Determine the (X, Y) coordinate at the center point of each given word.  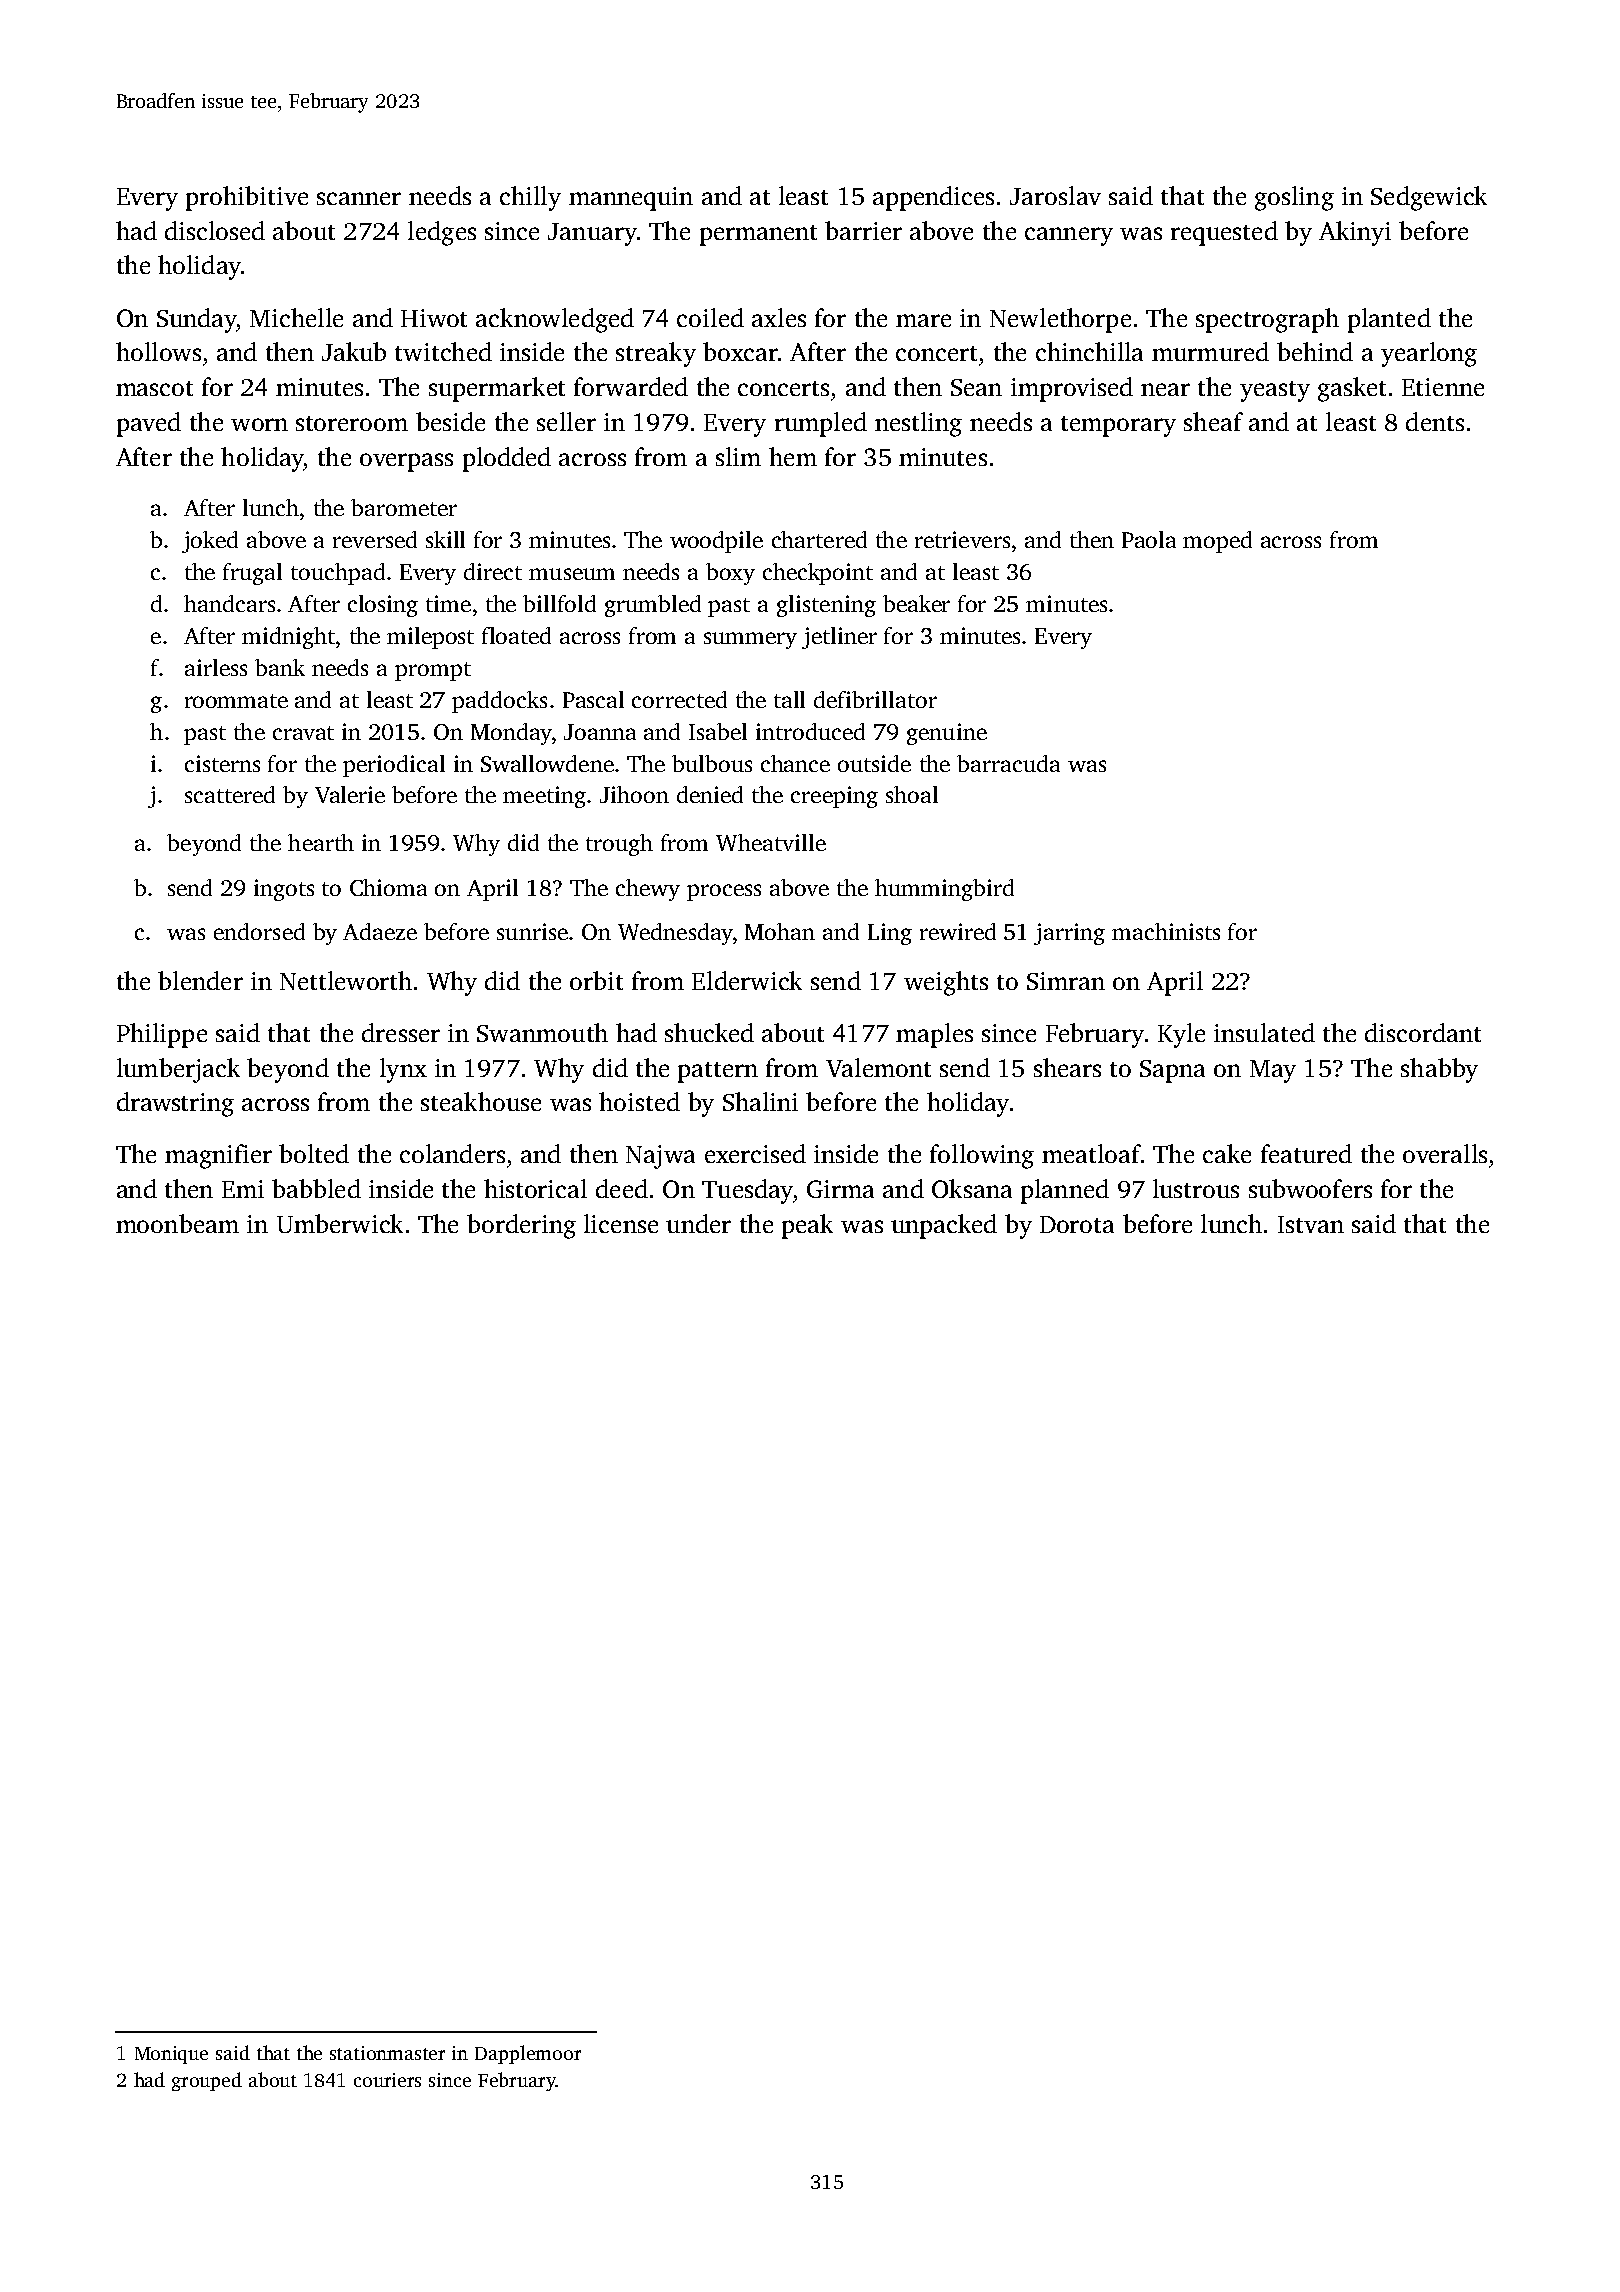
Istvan (1311, 1224)
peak (807, 1226)
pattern (718, 1072)
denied (710, 794)
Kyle (1181, 1035)
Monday (511, 734)
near (1165, 389)
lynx (403, 1070)
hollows (158, 351)
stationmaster (387, 2053)
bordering (521, 1226)
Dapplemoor (528, 2054)
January (592, 234)
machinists (1166, 931)
